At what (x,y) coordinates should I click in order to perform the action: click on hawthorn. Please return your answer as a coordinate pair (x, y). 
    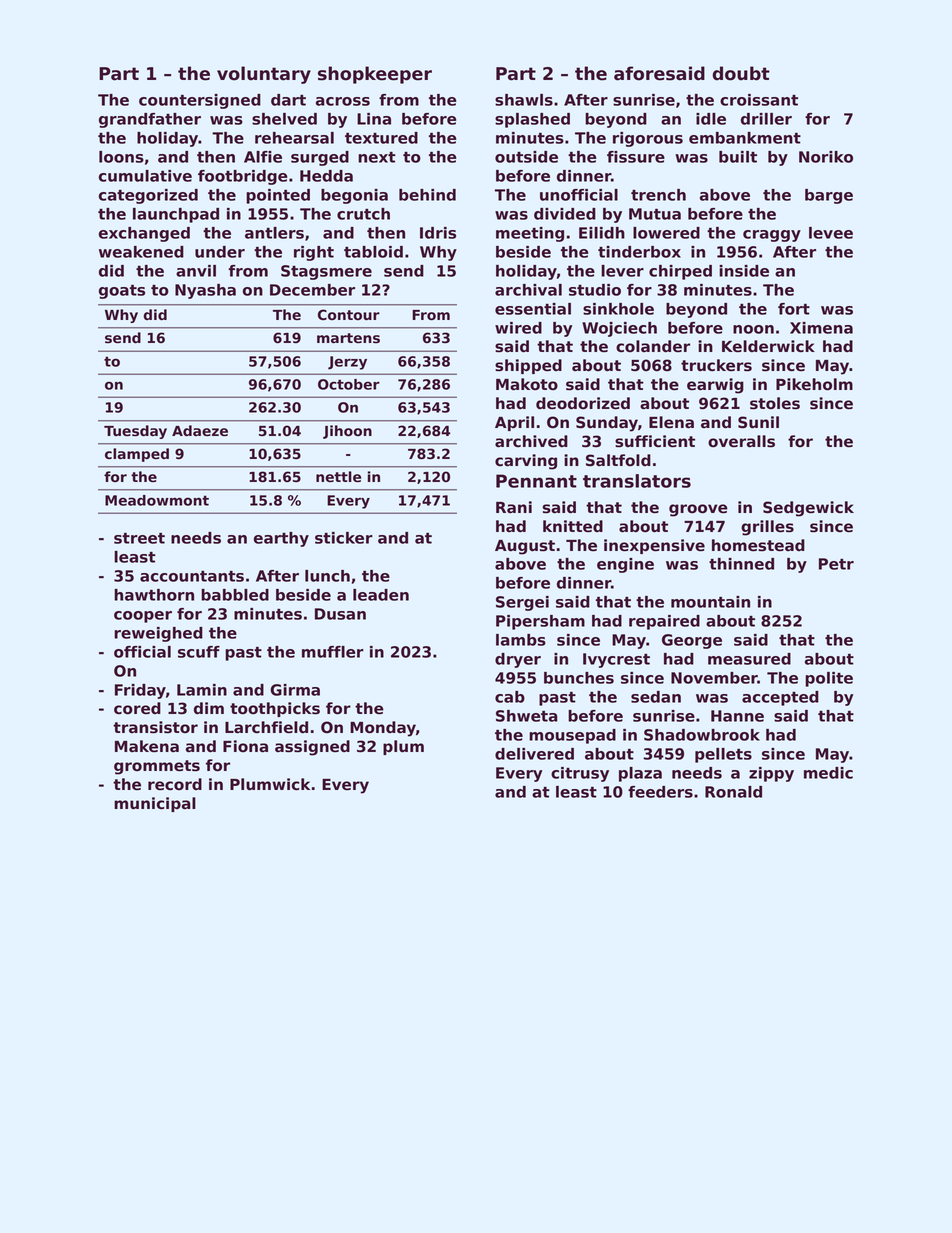
    Looking at the image, I should click on (154, 595).
